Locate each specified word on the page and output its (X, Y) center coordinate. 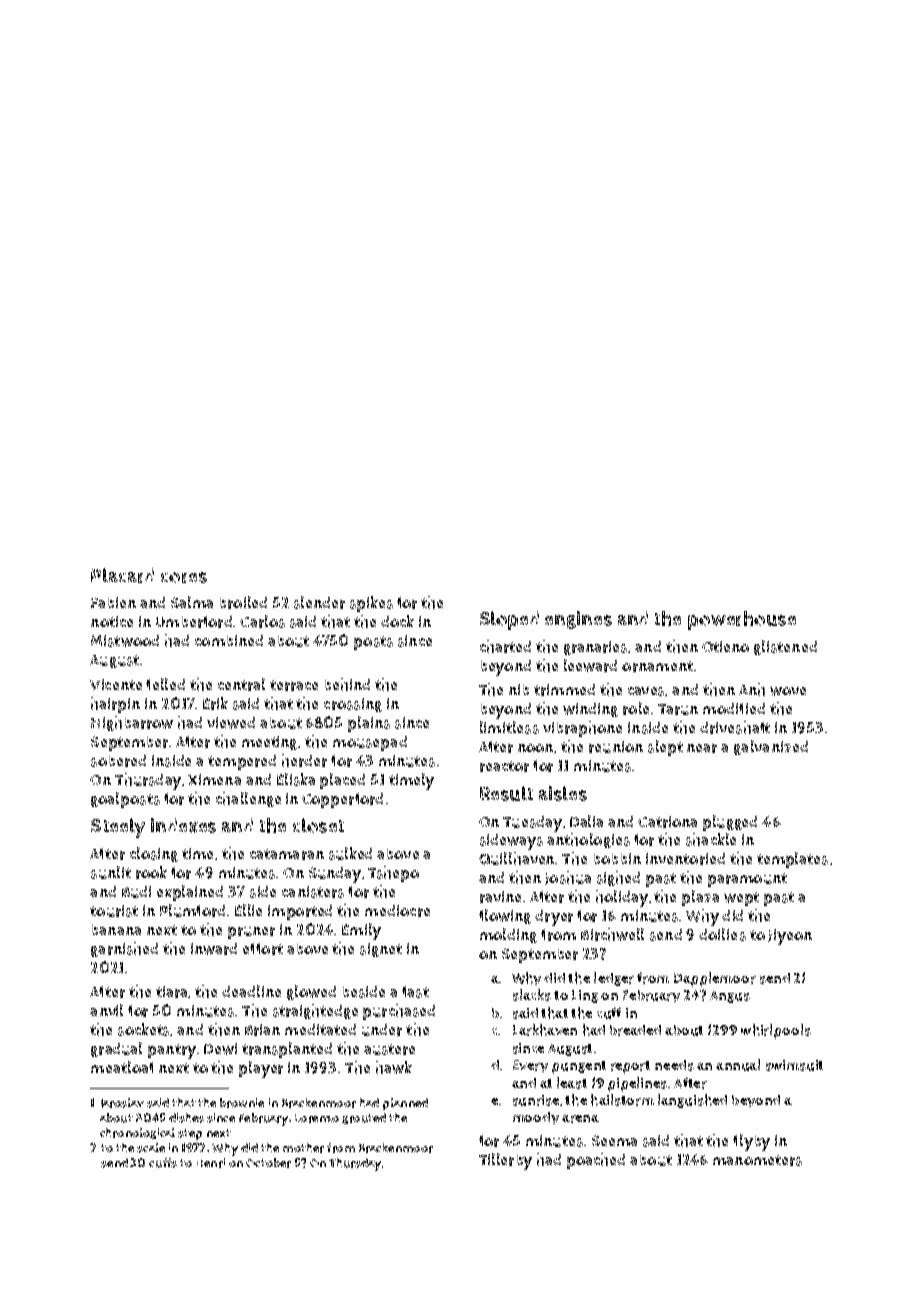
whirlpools (776, 1031)
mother (303, 1148)
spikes (371, 604)
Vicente (116, 684)
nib (519, 689)
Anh (752, 689)
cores (184, 577)
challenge (248, 799)
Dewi (220, 1049)
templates (792, 860)
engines (578, 620)
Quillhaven (516, 858)
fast (415, 992)
